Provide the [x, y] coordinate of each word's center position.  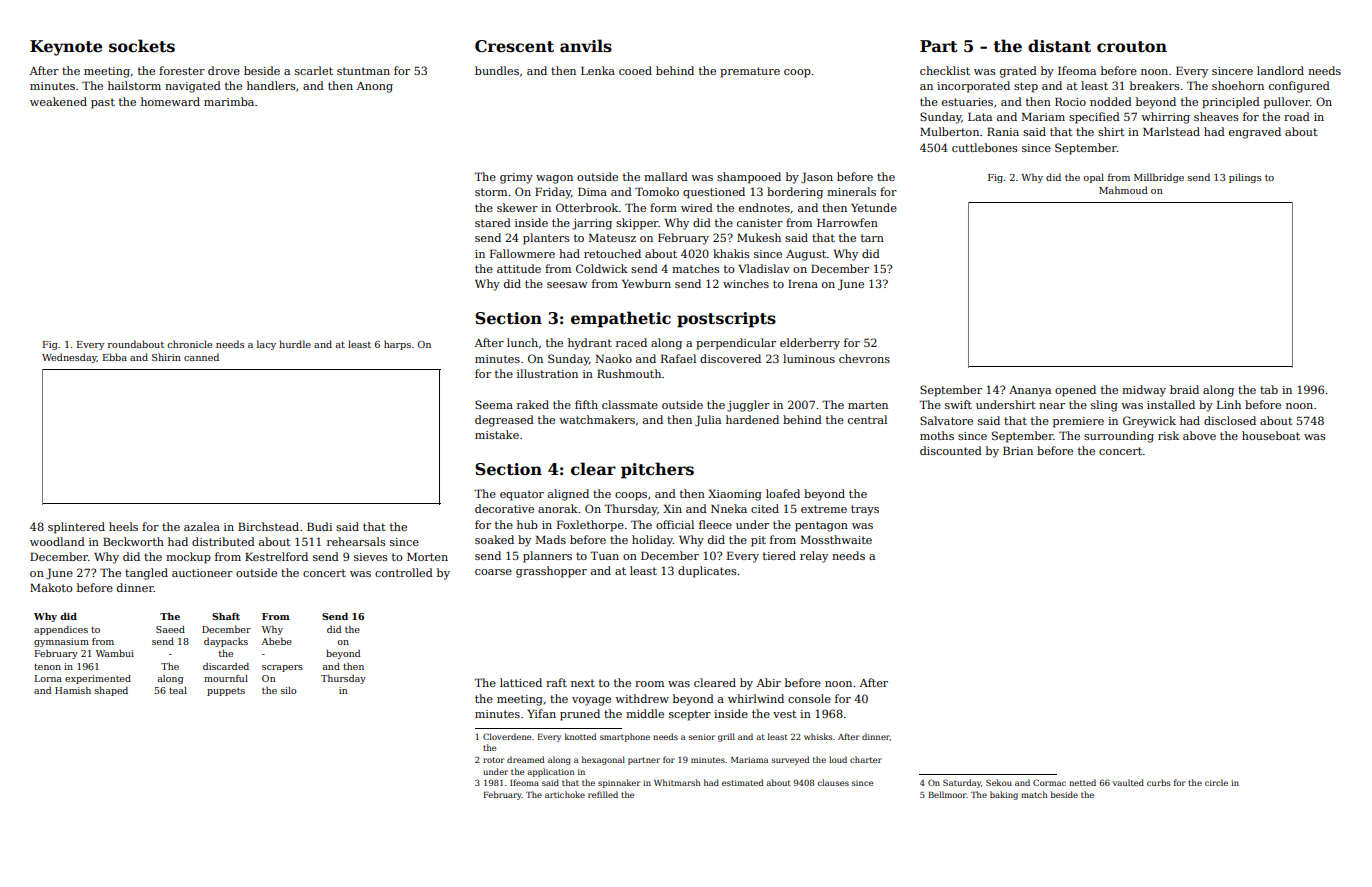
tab [1269, 389]
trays [865, 510]
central [867, 419]
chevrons [864, 358]
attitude [519, 268]
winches [746, 283]
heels [123, 526]
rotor [493, 760]
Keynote [66, 48]
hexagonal [603, 760]
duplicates [707, 572]
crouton [1132, 47]
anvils [586, 46]
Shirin [166, 357]
